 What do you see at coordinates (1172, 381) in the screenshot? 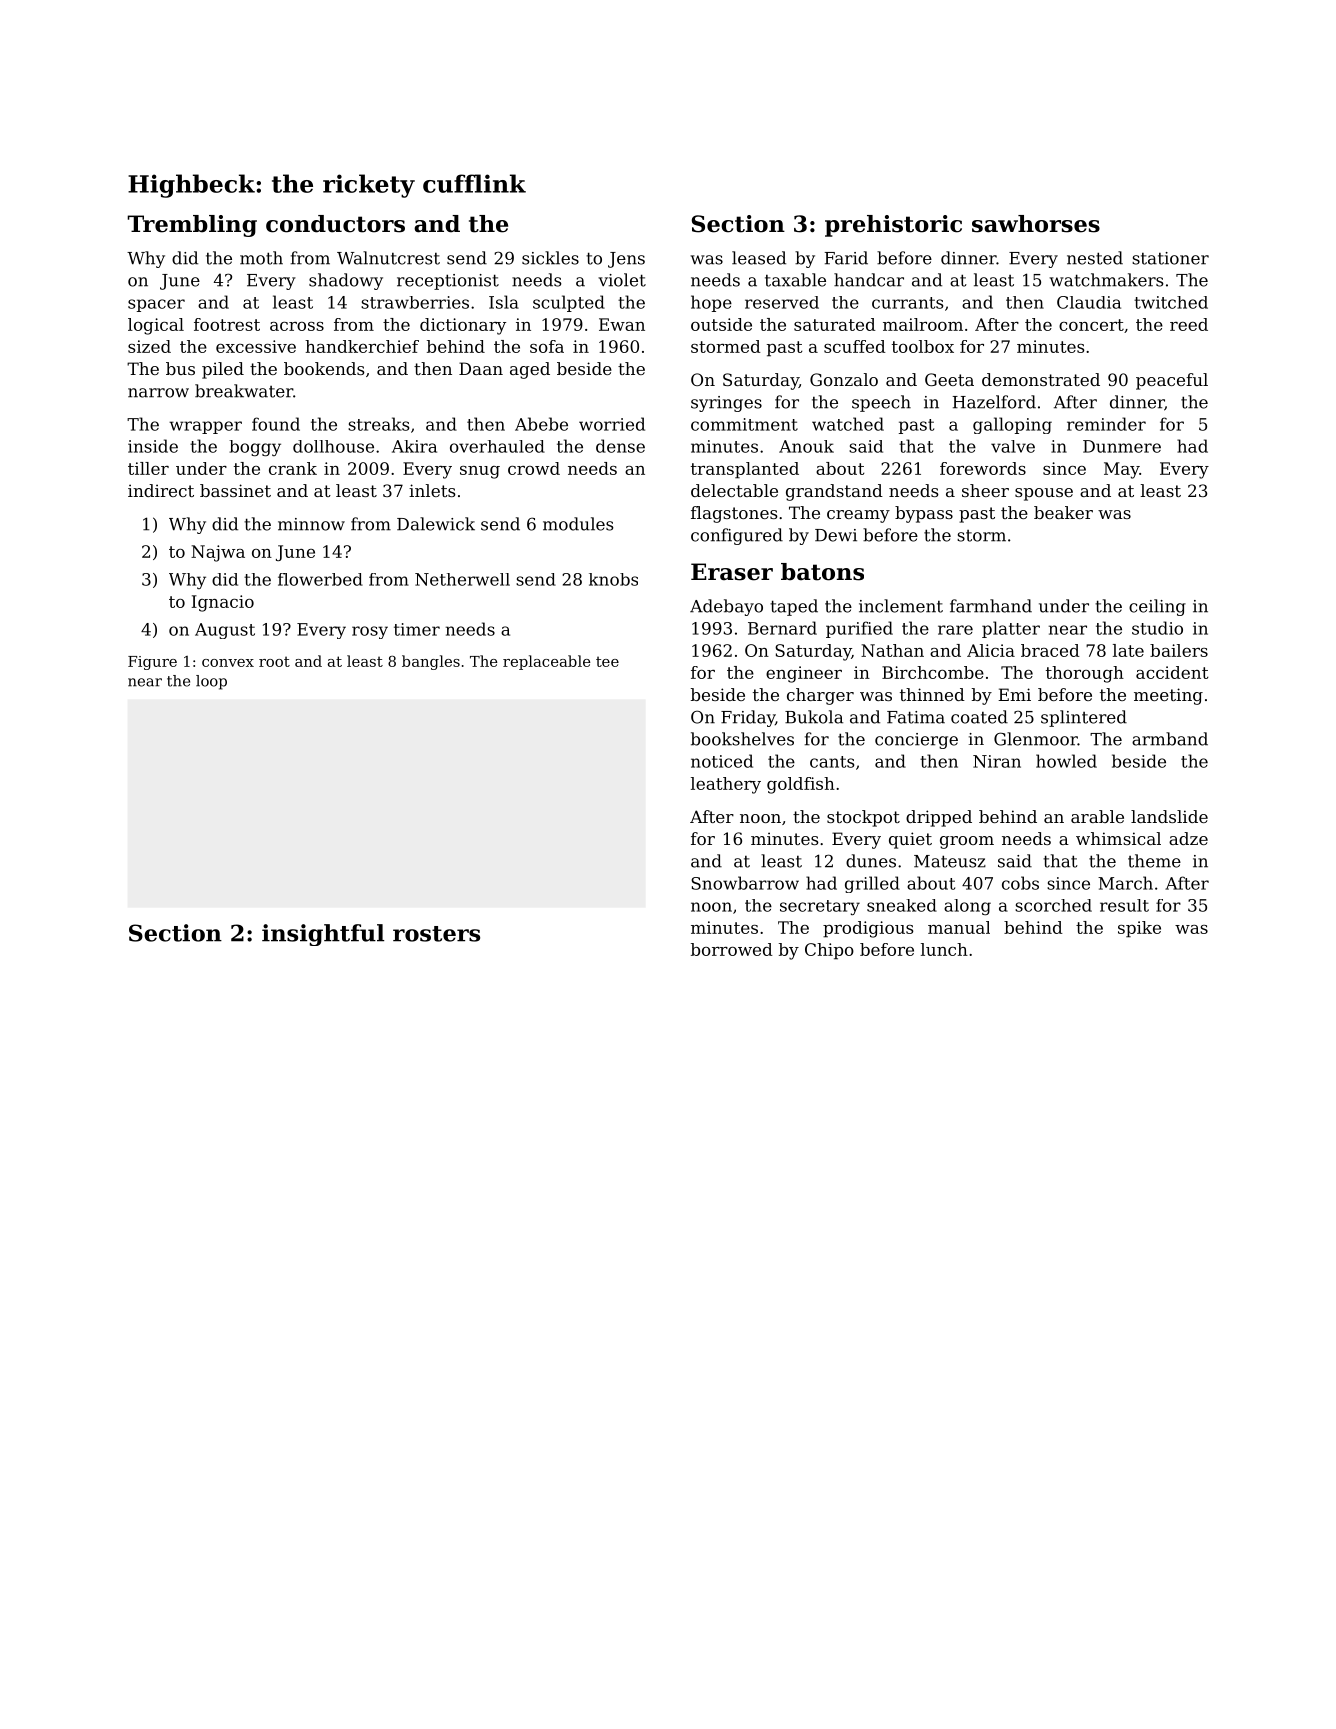
I see `peaceful` at bounding box center [1172, 381].
